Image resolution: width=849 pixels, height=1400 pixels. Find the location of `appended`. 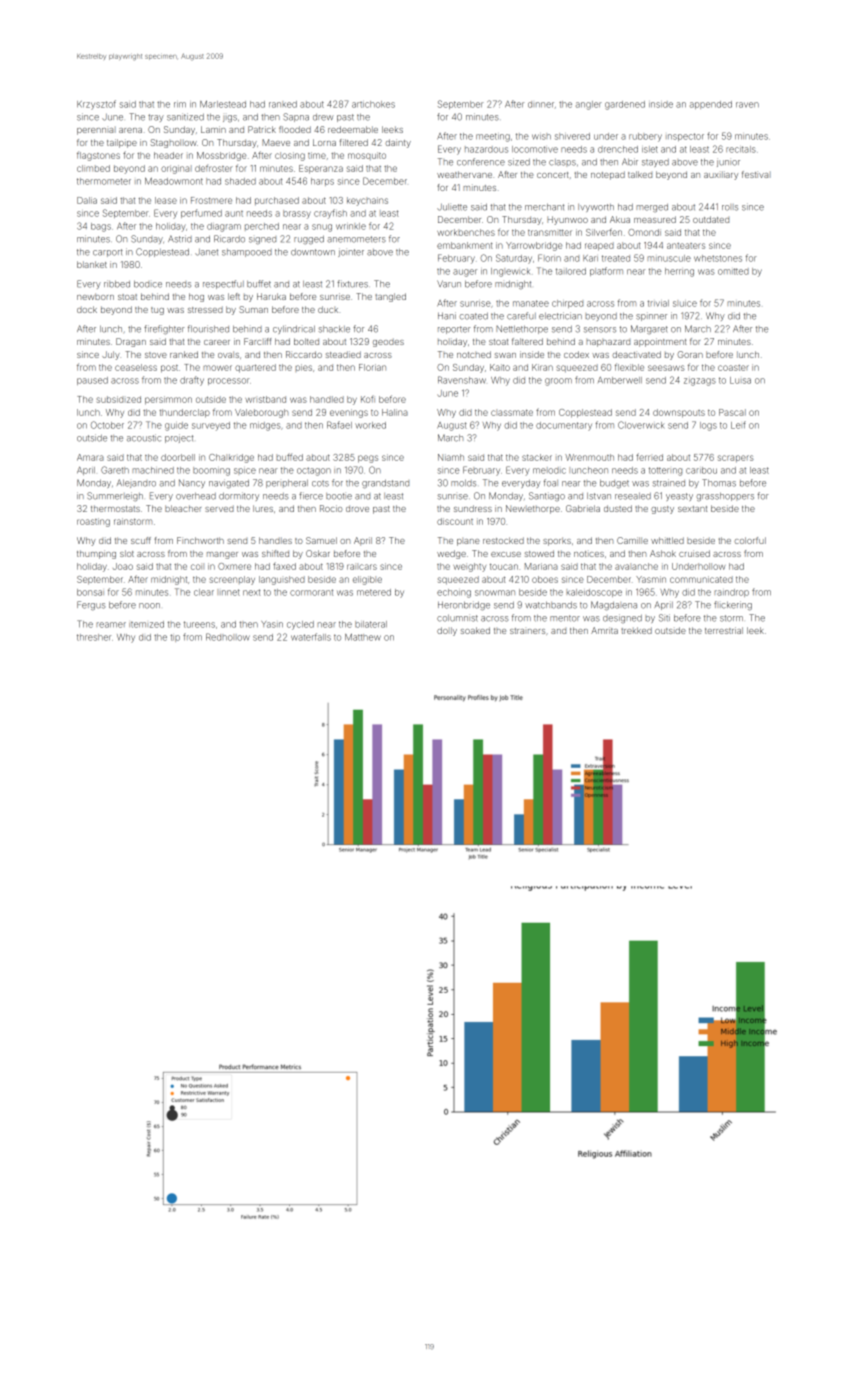

appended is located at coordinates (711, 105).
